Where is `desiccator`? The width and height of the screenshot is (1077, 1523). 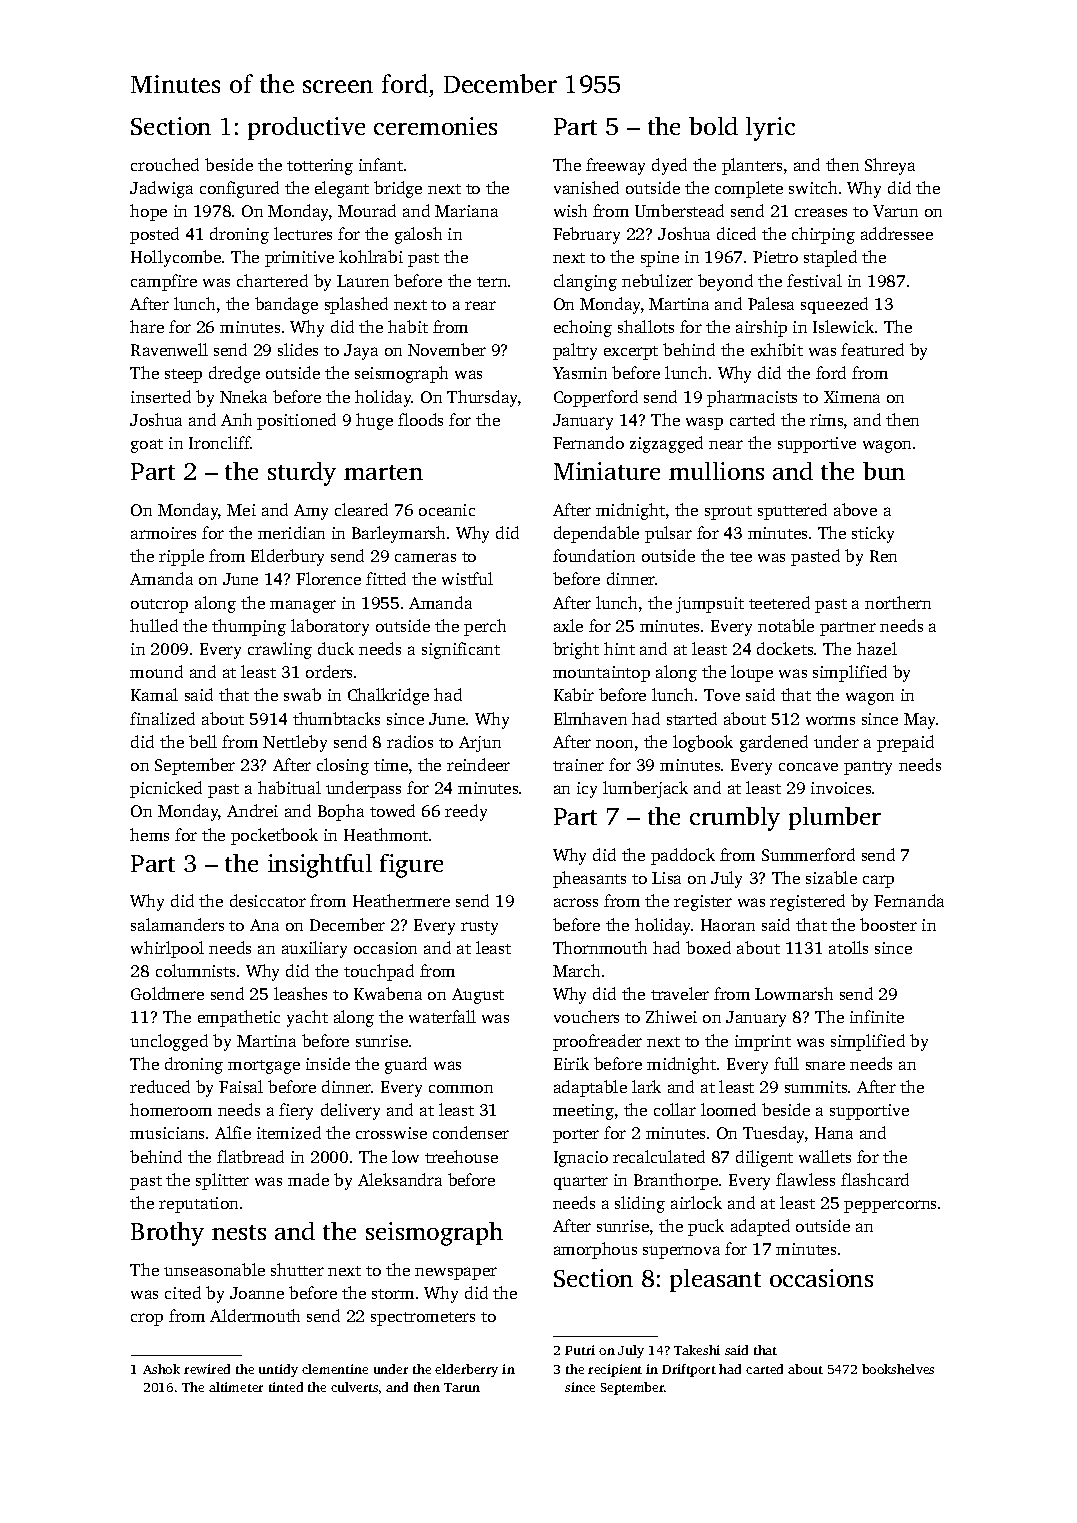 desiccator is located at coordinates (268, 900).
